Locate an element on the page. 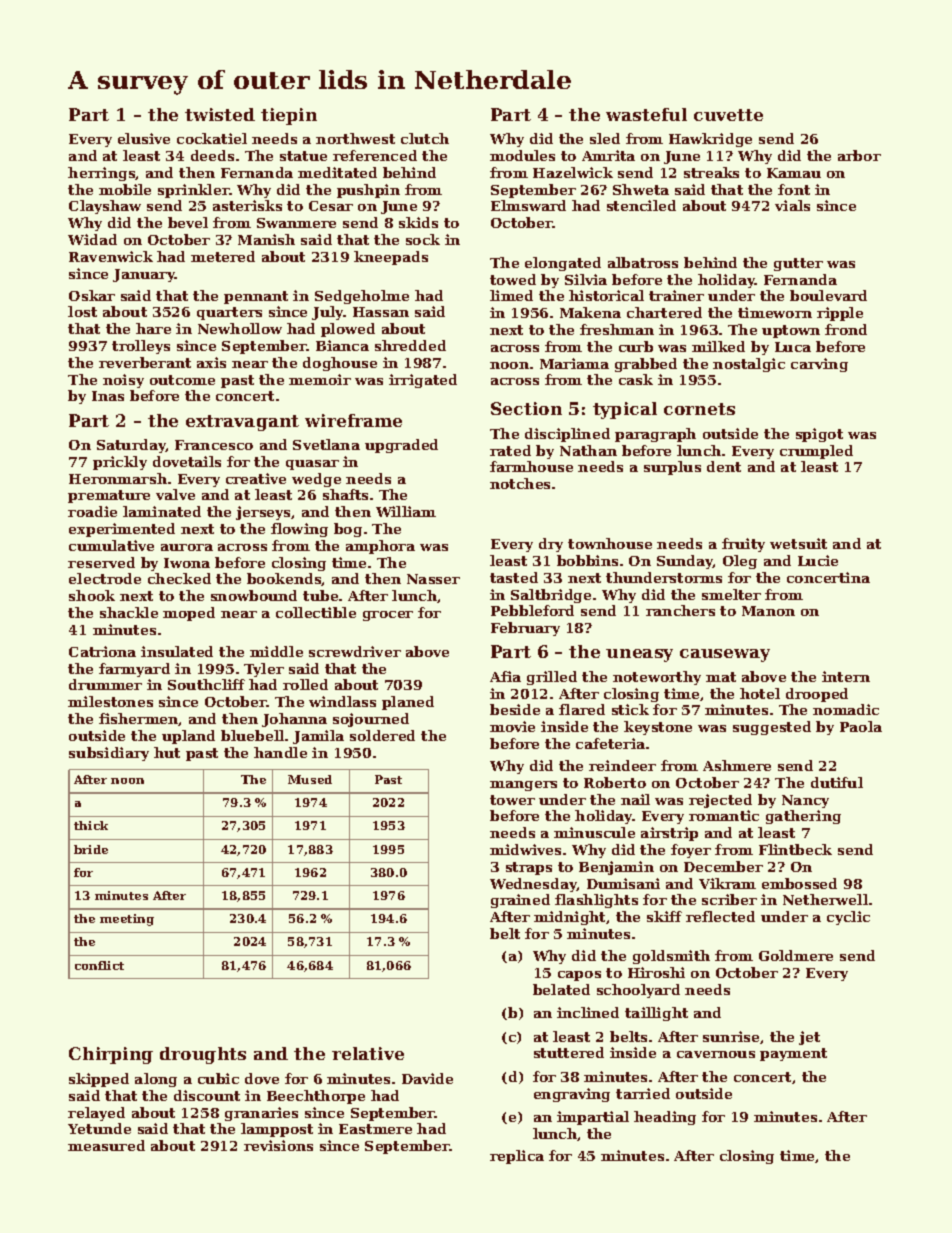 This document has height=1233, width=952. Southcliff is located at coordinates (206, 684).
